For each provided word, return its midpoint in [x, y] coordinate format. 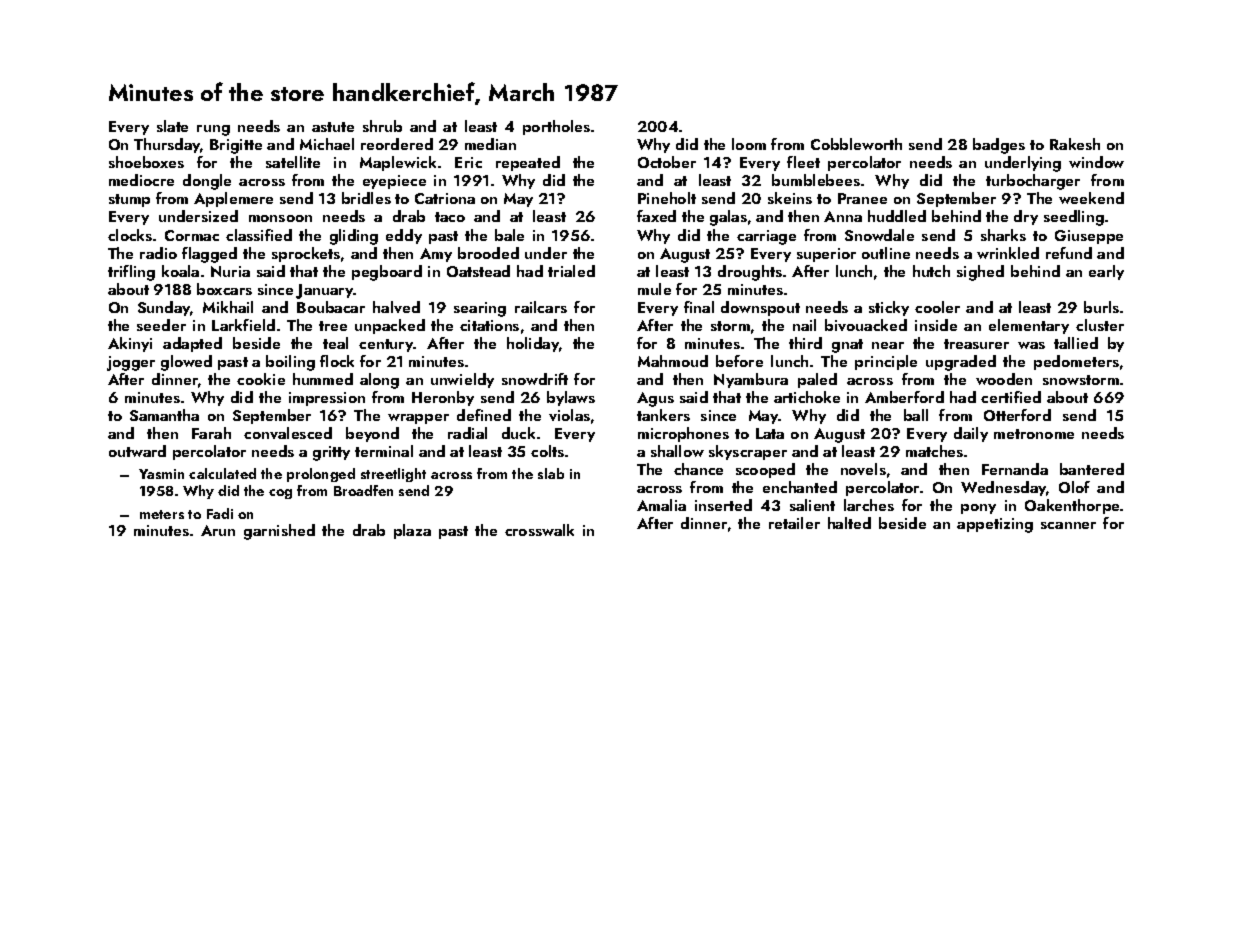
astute [333, 127]
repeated [528, 163]
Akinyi [130, 344]
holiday [533, 344]
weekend [1091, 198]
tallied [1076, 343]
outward [137, 451]
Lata [770, 433]
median [490, 144]
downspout [760, 308]
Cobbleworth [856, 144]
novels [863, 469]
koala [180, 271]
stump [129, 200]
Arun [218, 530]
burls [1101, 307]
